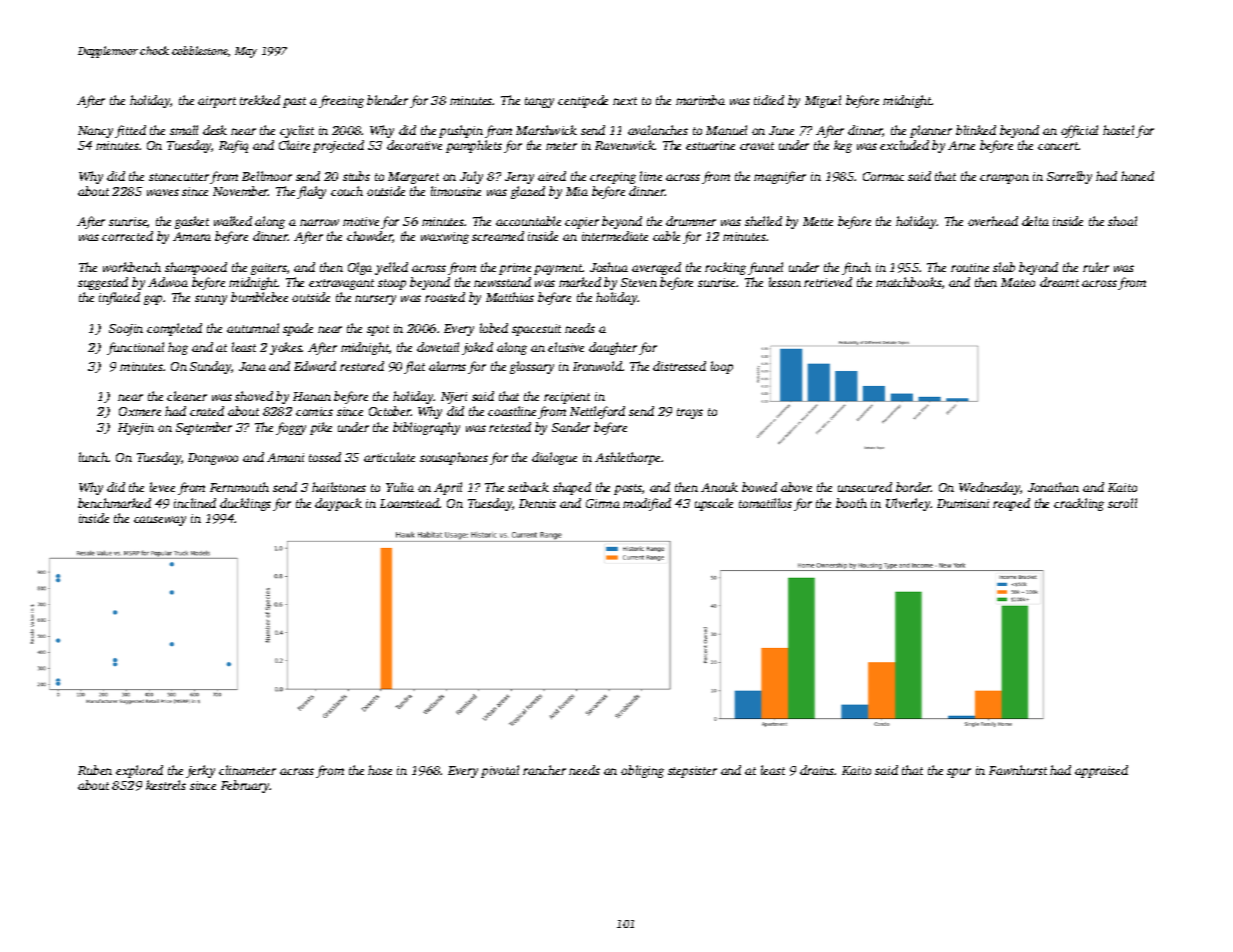 The width and height of the image is (1233, 952). What do you see at coordinates (510, 427) in the image?
I see `retested` at bounding box center [510, 427].
